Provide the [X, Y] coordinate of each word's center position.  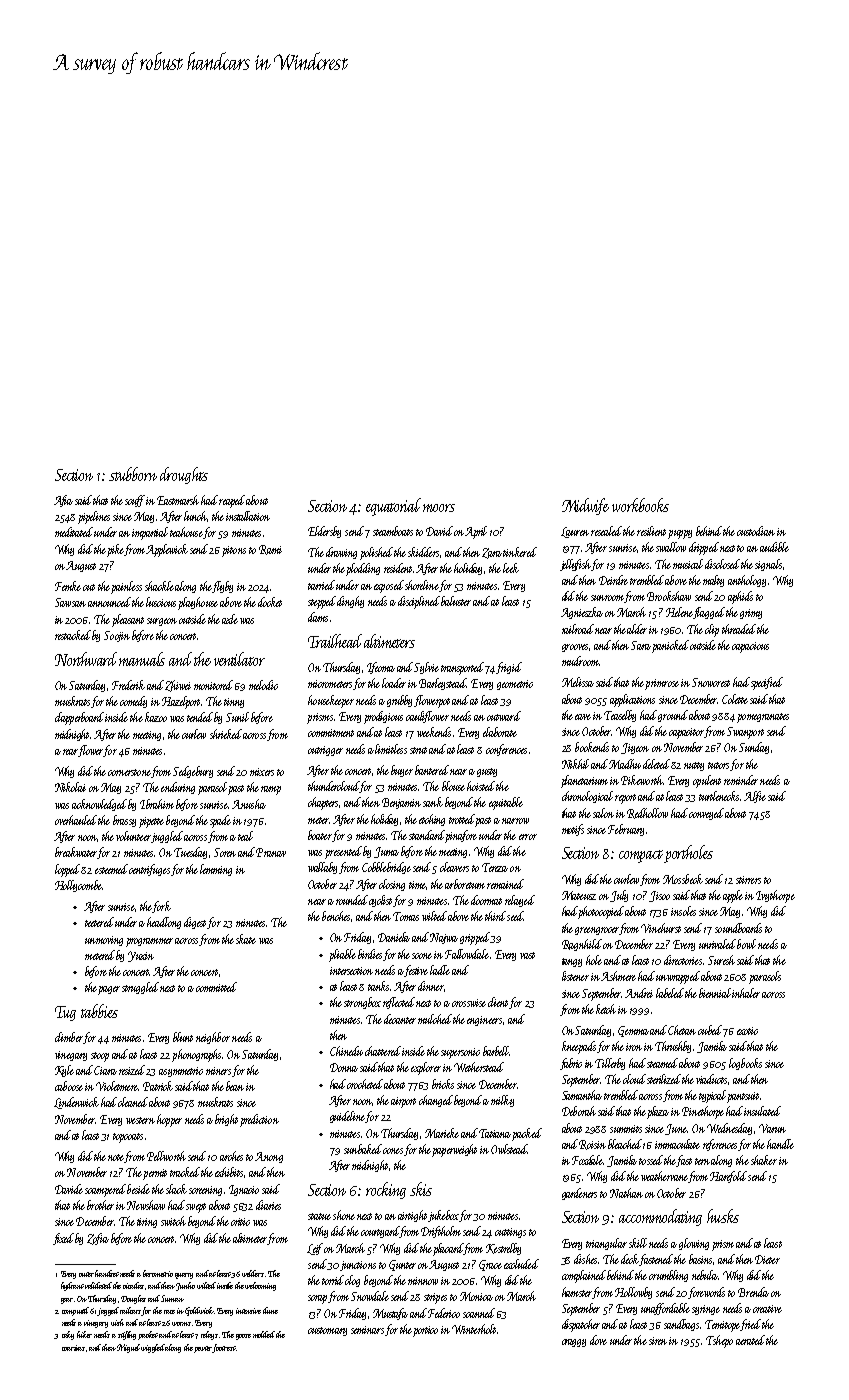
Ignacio [244, 1190]
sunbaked [363, 1149]
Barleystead [443, 684]
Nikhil [575, 764]
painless [126, 587]
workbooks [640, 505]
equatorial [393, 507]
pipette [151, 822]
